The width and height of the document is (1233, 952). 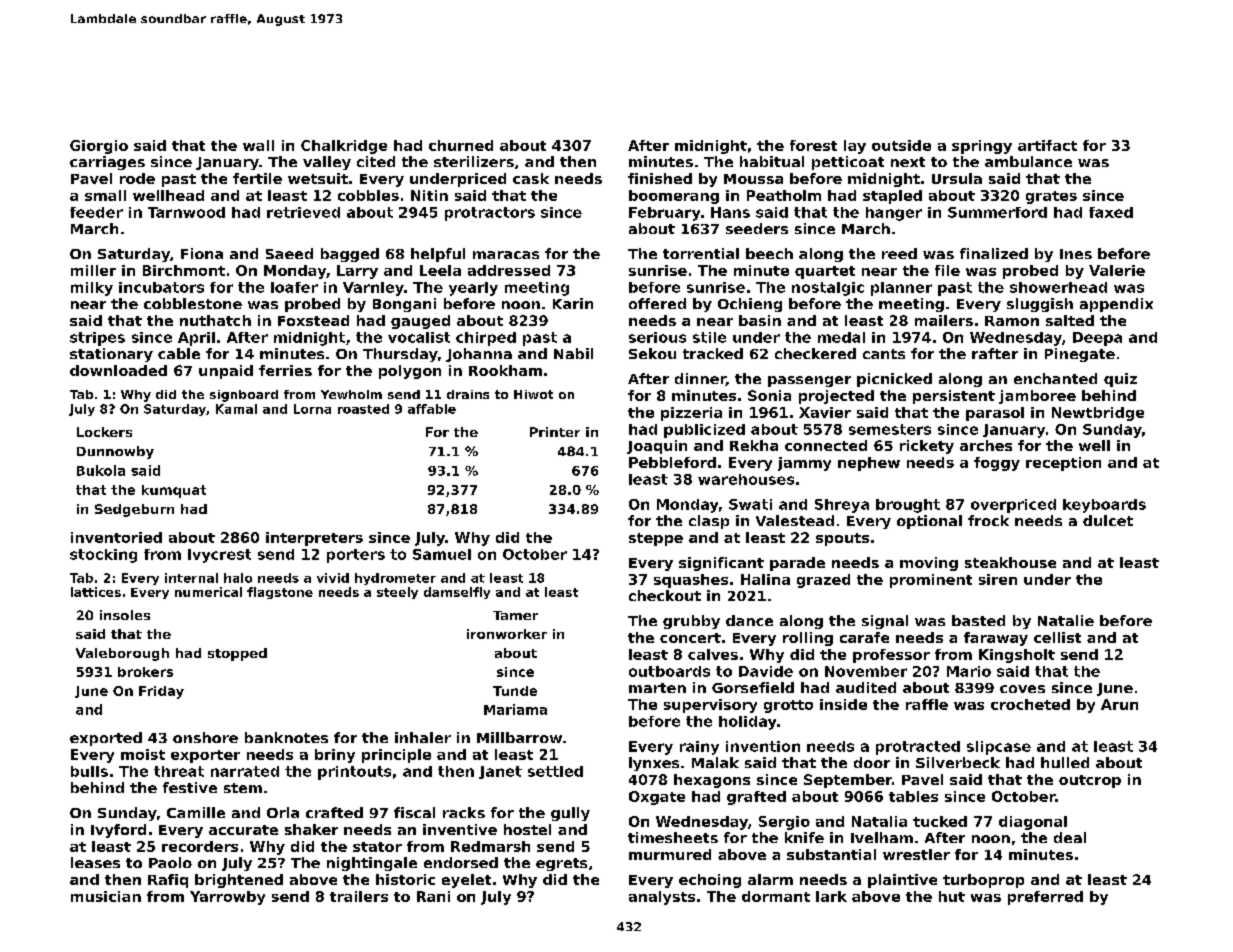 What do you see at coordinates (219, 556) in the document?
I see `Ivycrest` at bounding box center [219, 556].
